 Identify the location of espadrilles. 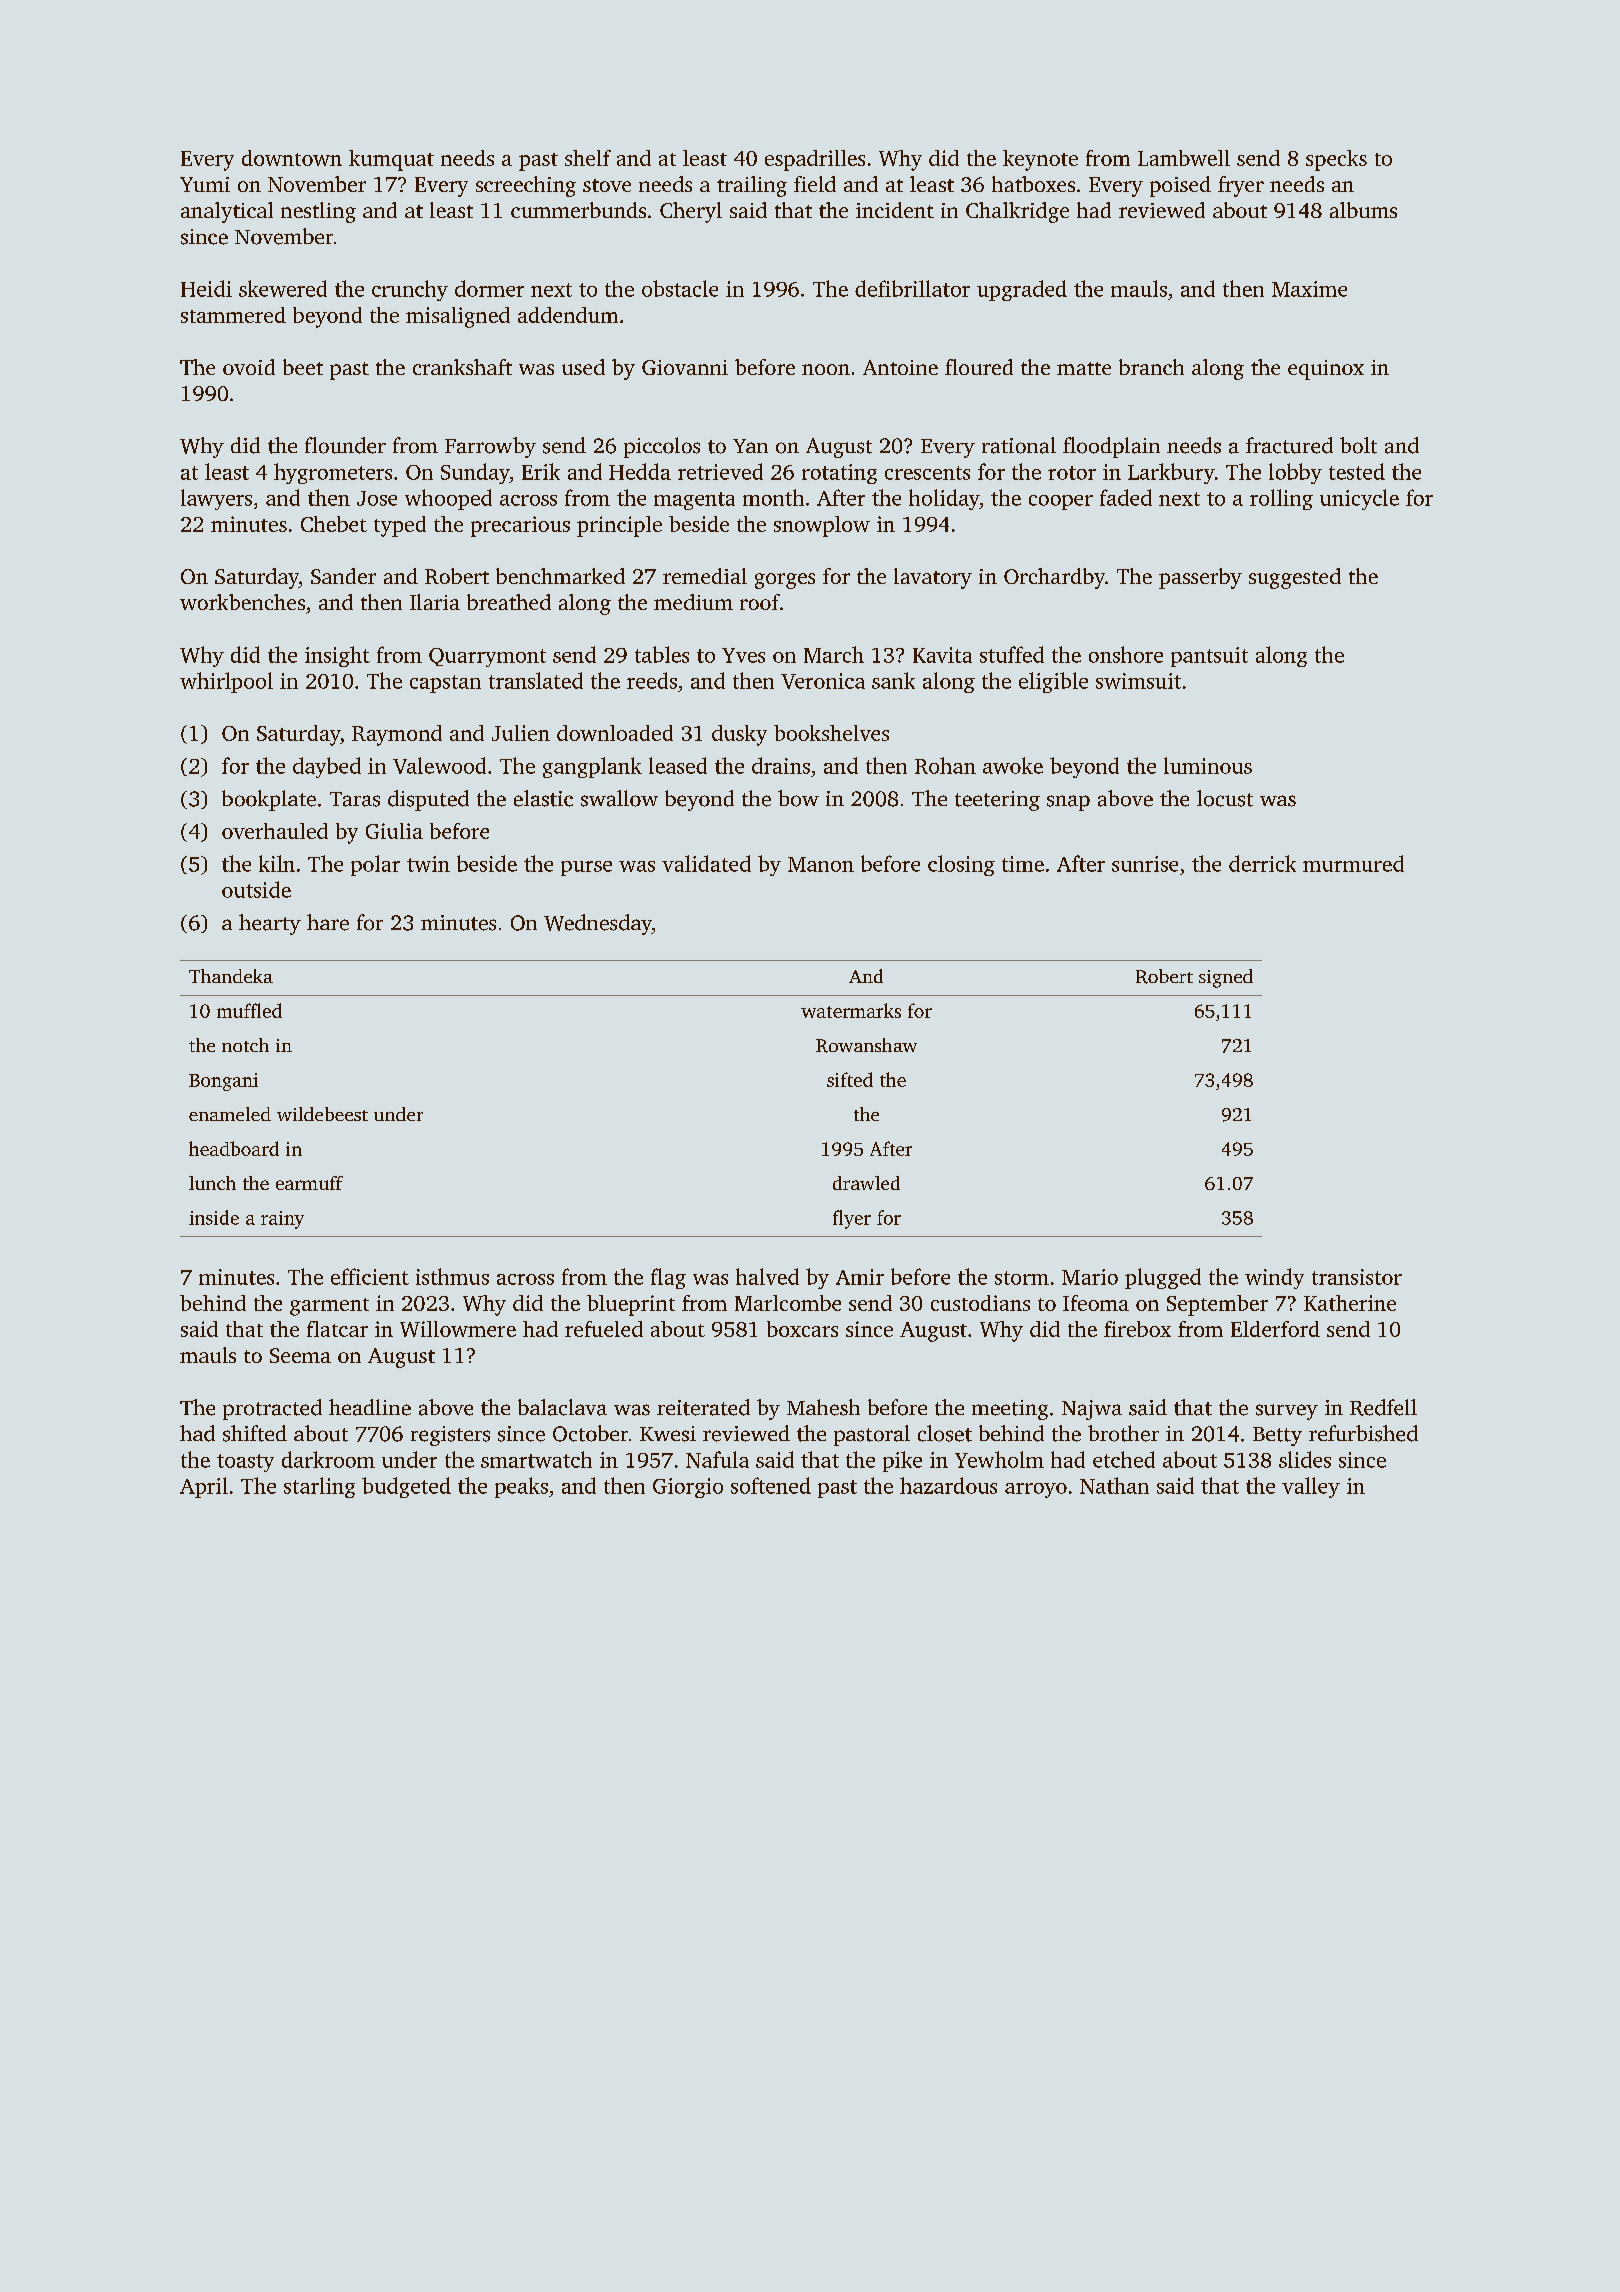
(815, 160).
